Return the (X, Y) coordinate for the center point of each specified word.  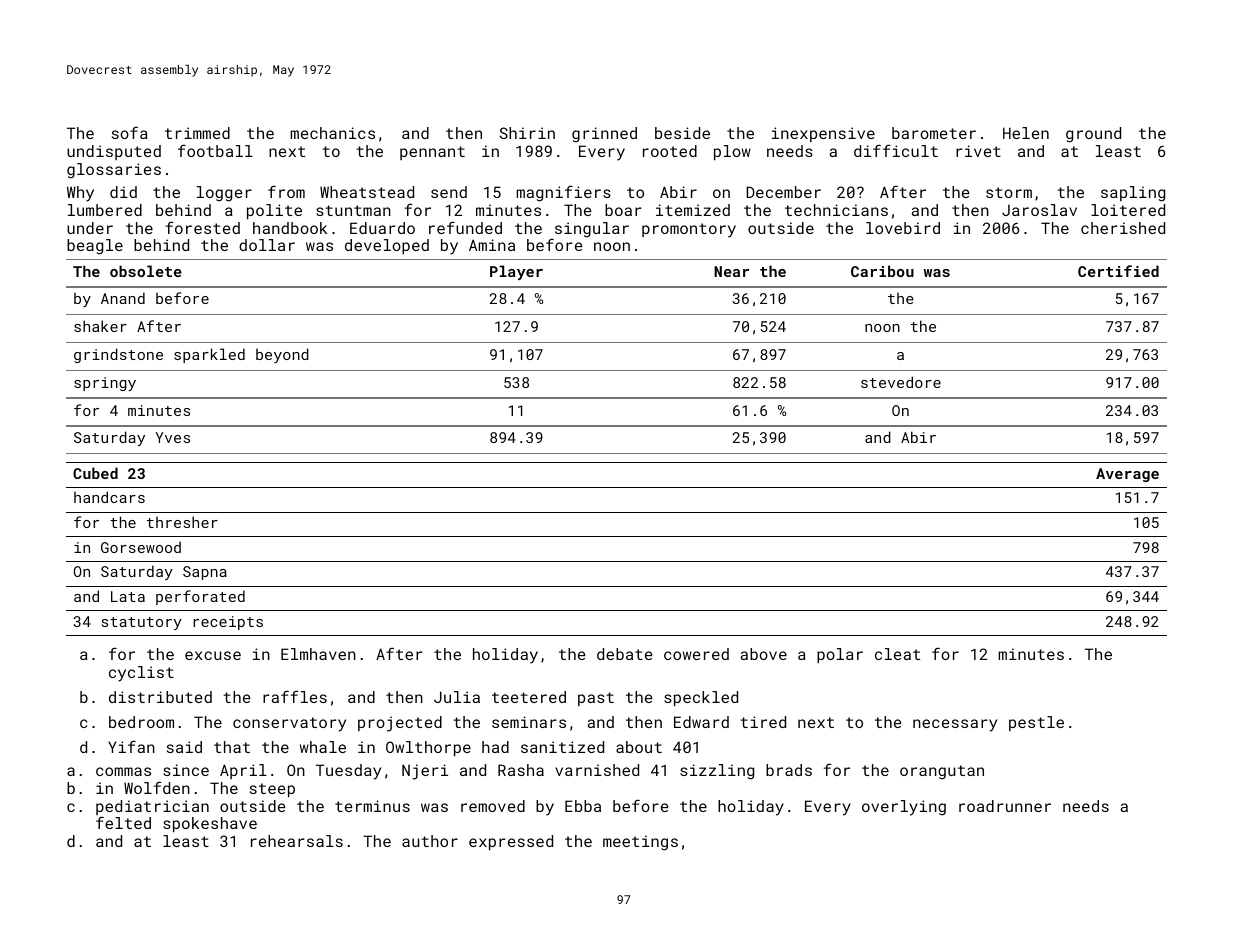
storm (1009, 192)
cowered (696, 654)
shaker (100, 326)
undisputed (114, 152)
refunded (465, 227)
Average (1127, 475)
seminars (529, 722)
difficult (896, 150)
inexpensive (823, 134)
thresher (182, 522)
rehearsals (297, 841)
